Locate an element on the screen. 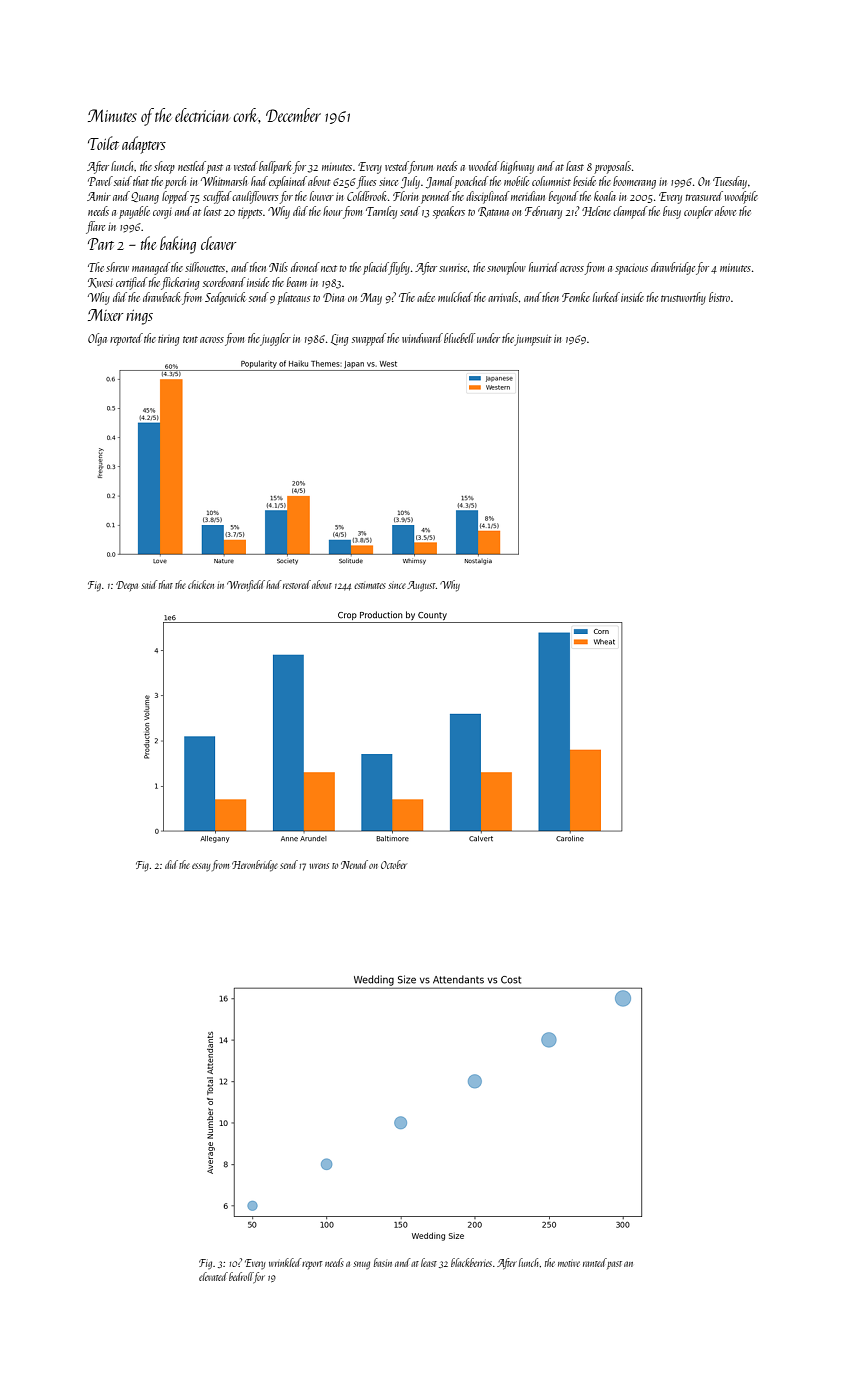 This screenshot has width=849, height=1400. motive is located at coordinates (569, 1263).
